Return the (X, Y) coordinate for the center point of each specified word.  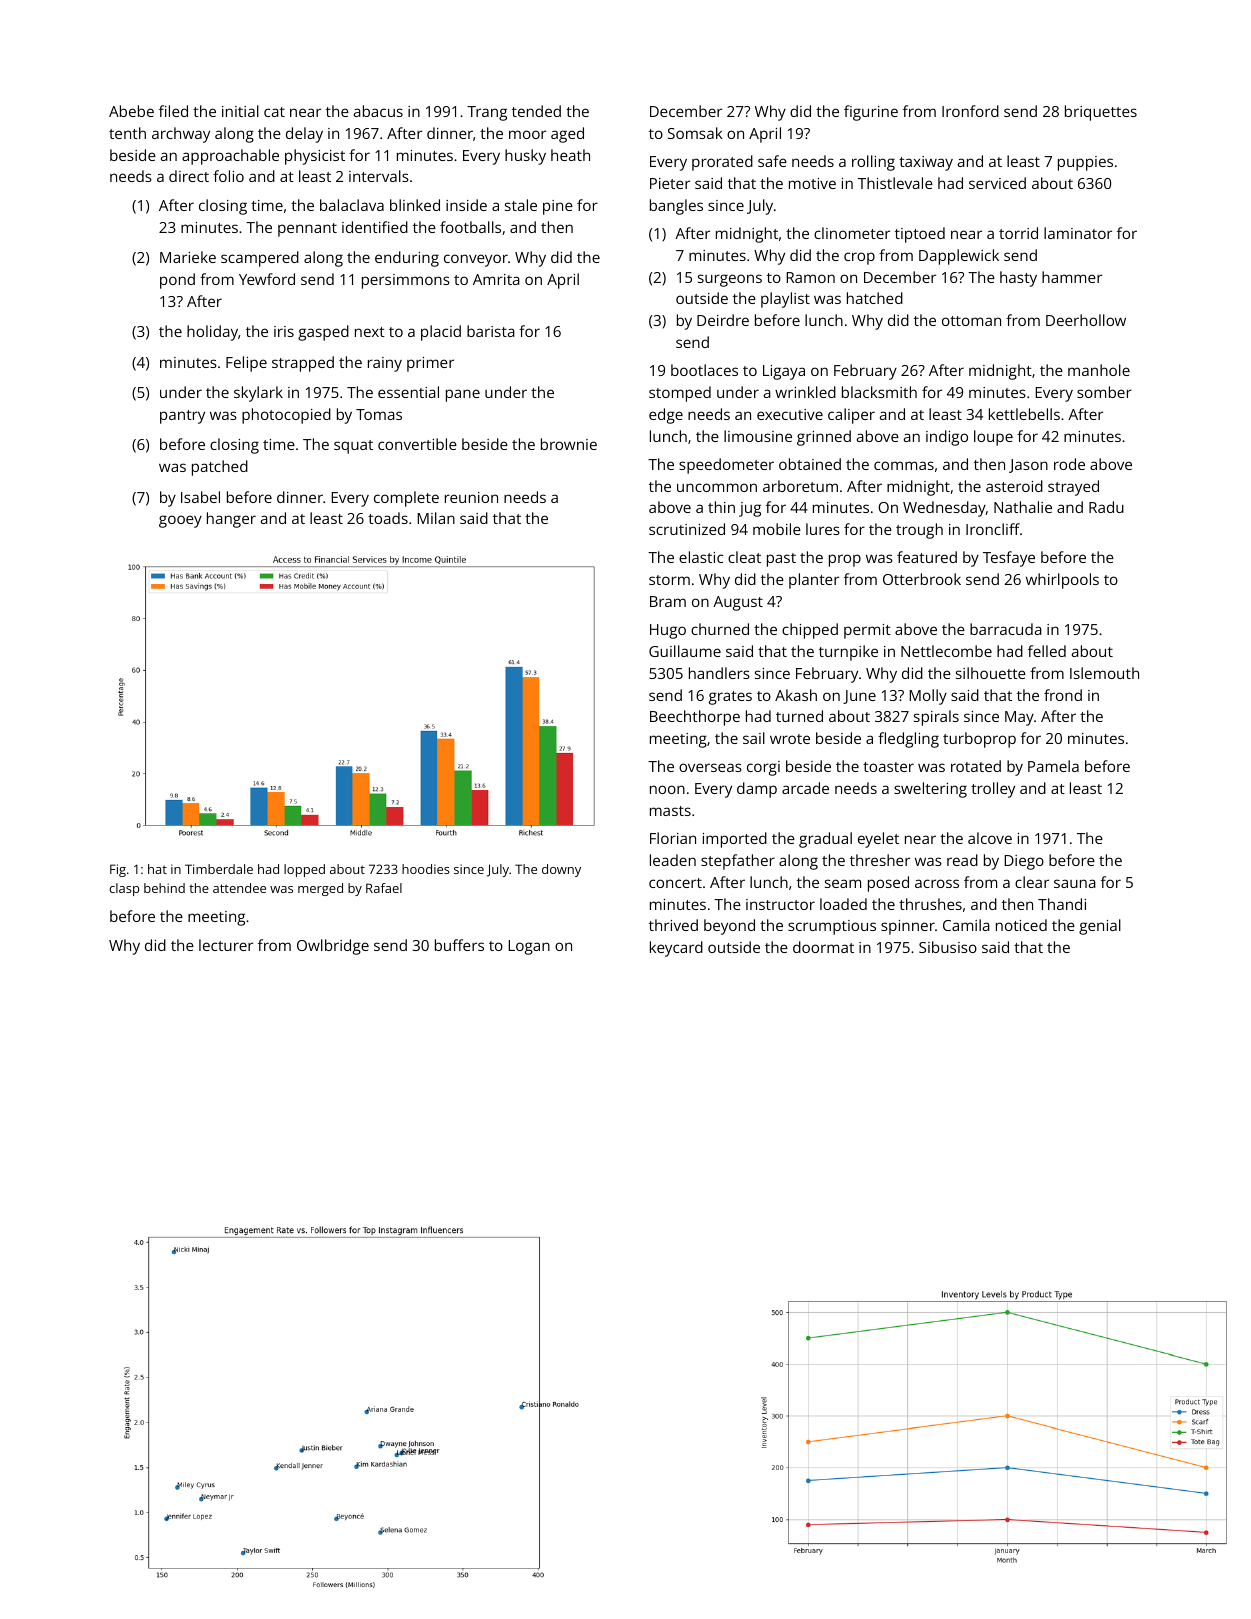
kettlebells (1024, 414)
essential (408, 392)
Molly (928, 697)
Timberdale (219, 869)
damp (757, 790)
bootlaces (704, 370)
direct (189, 176)
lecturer (226, 945)
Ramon (810, 277)
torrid (1018, 233)
